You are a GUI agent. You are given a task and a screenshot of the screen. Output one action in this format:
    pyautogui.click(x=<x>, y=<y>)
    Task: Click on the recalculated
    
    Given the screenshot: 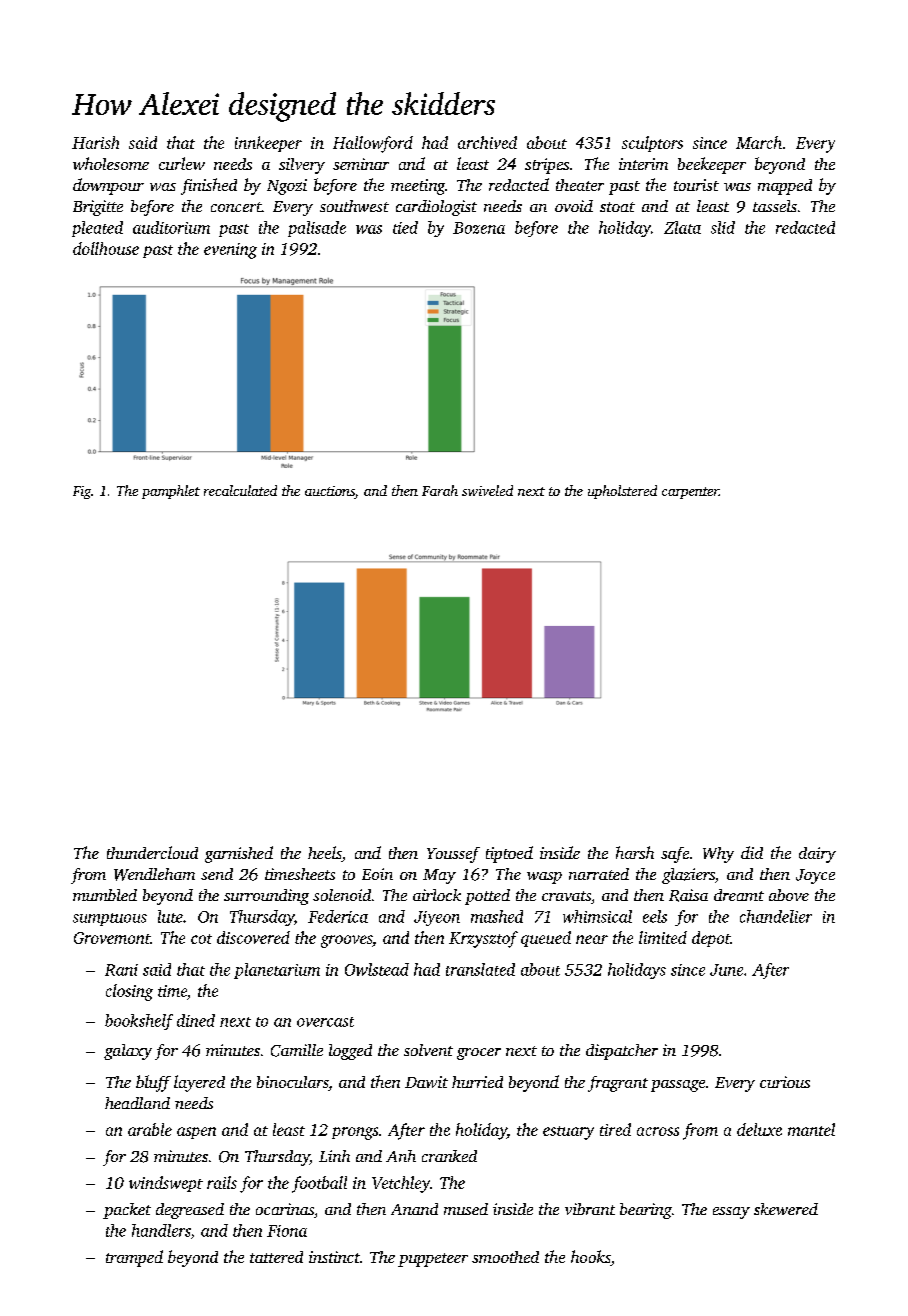 What is the action you would take?
    pyautogui.click(x=240, y=490)
